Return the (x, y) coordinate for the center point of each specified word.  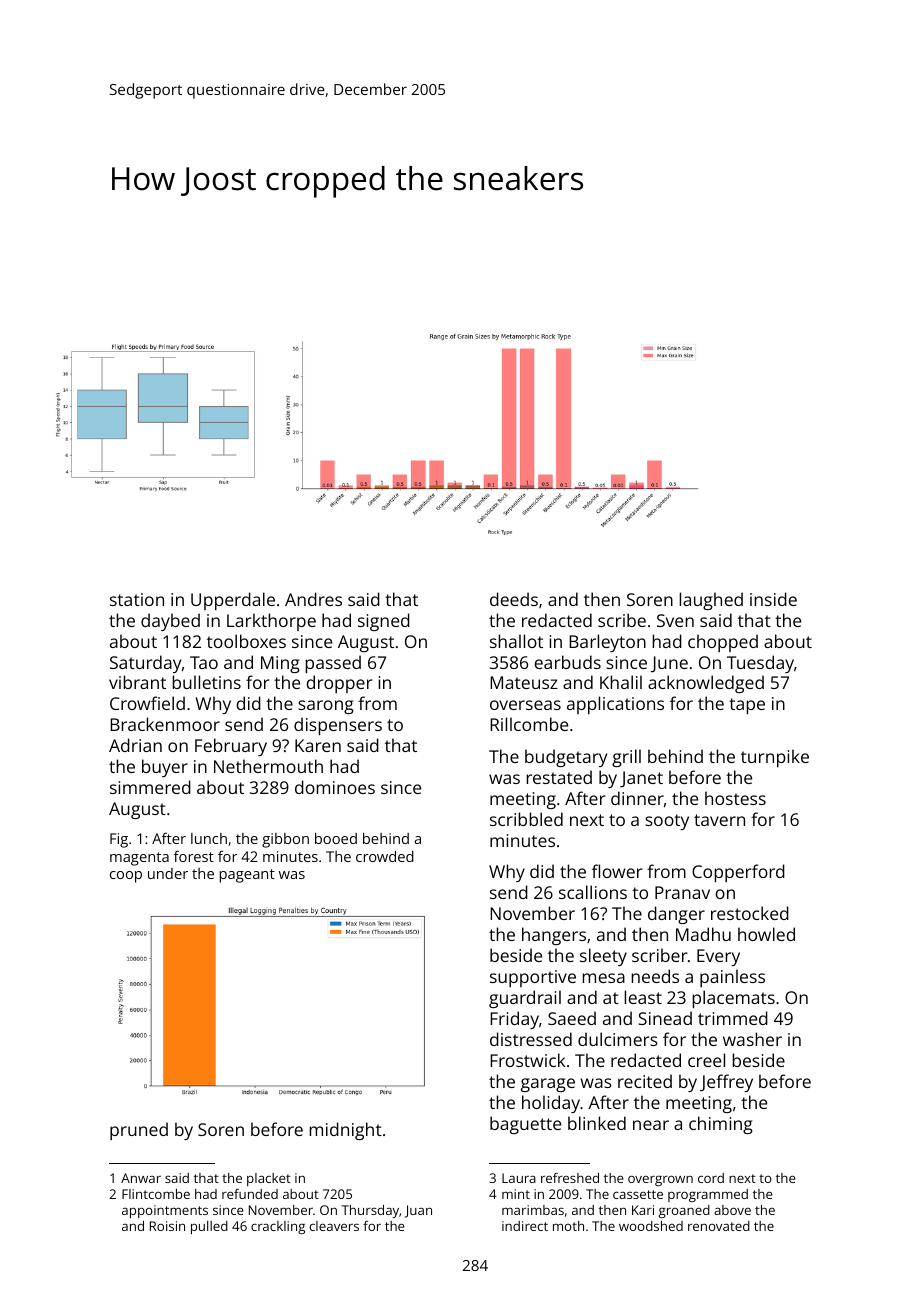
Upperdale (233, 601)
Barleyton (607, 643)
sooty (667, 822)
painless (732, 978)
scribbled (526, 819)
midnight (345, 1131)
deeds (514, 599)
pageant (247, 876)
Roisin (167, 1226)
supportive (533, 978)
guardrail (525, 999)
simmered (150, 787)
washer (752, 1039)
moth (568, 1226)
